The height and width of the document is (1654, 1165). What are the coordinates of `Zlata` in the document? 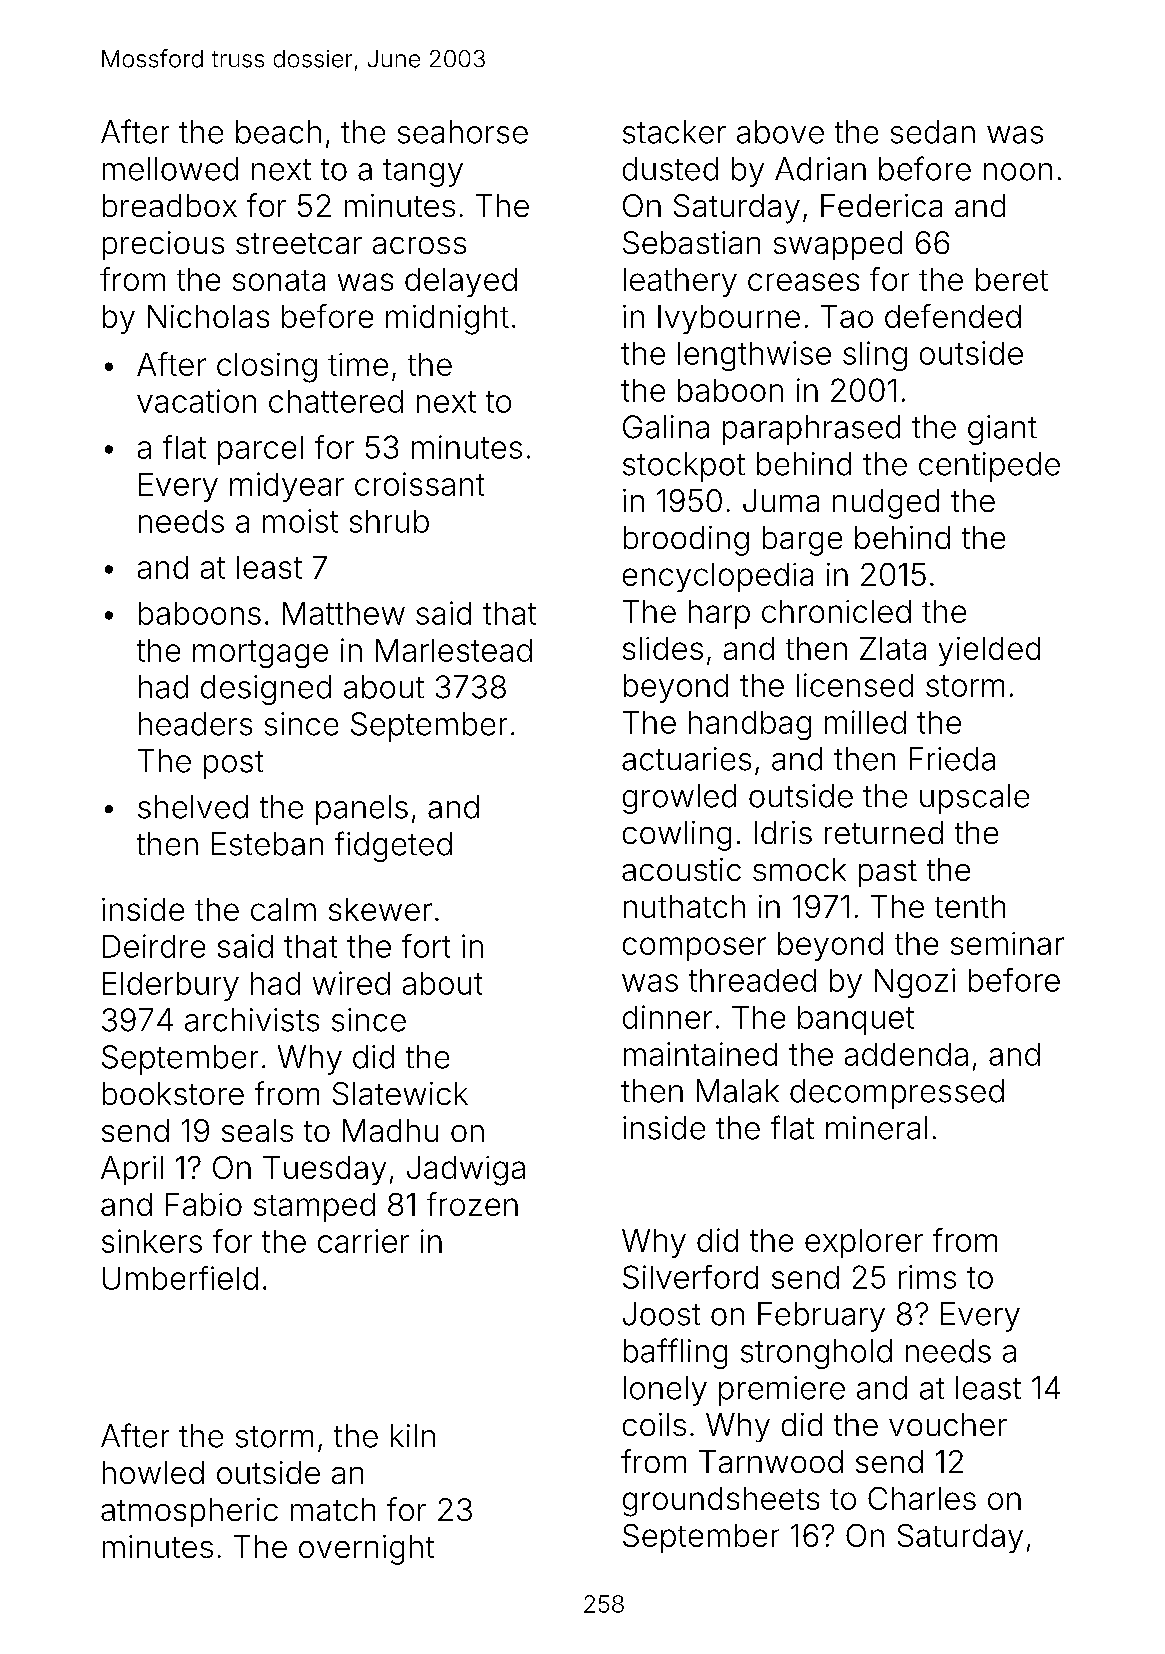 It's located at (893, 648).
